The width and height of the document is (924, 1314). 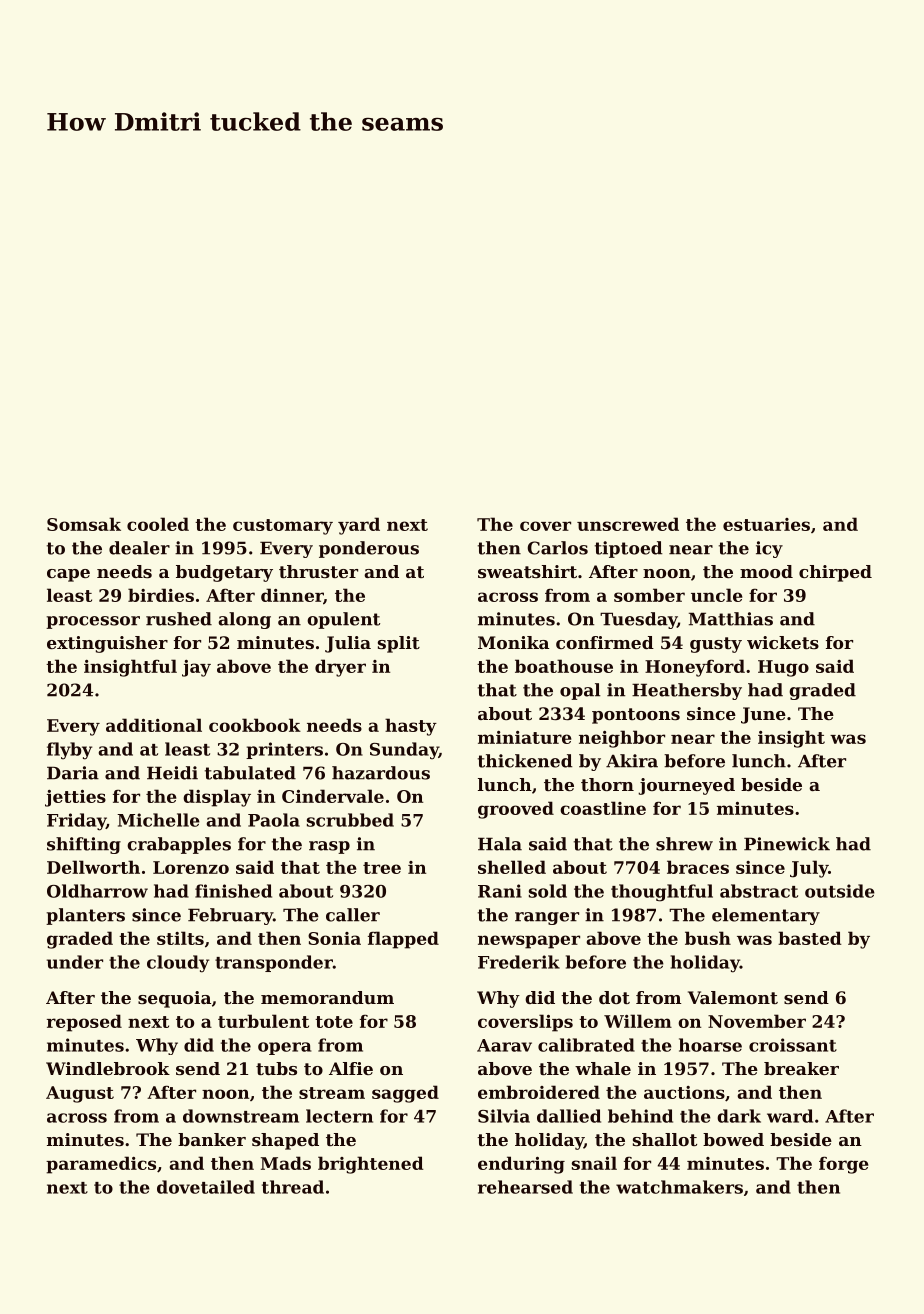 I want to click on Michelle, so click(x=158, y=820).
